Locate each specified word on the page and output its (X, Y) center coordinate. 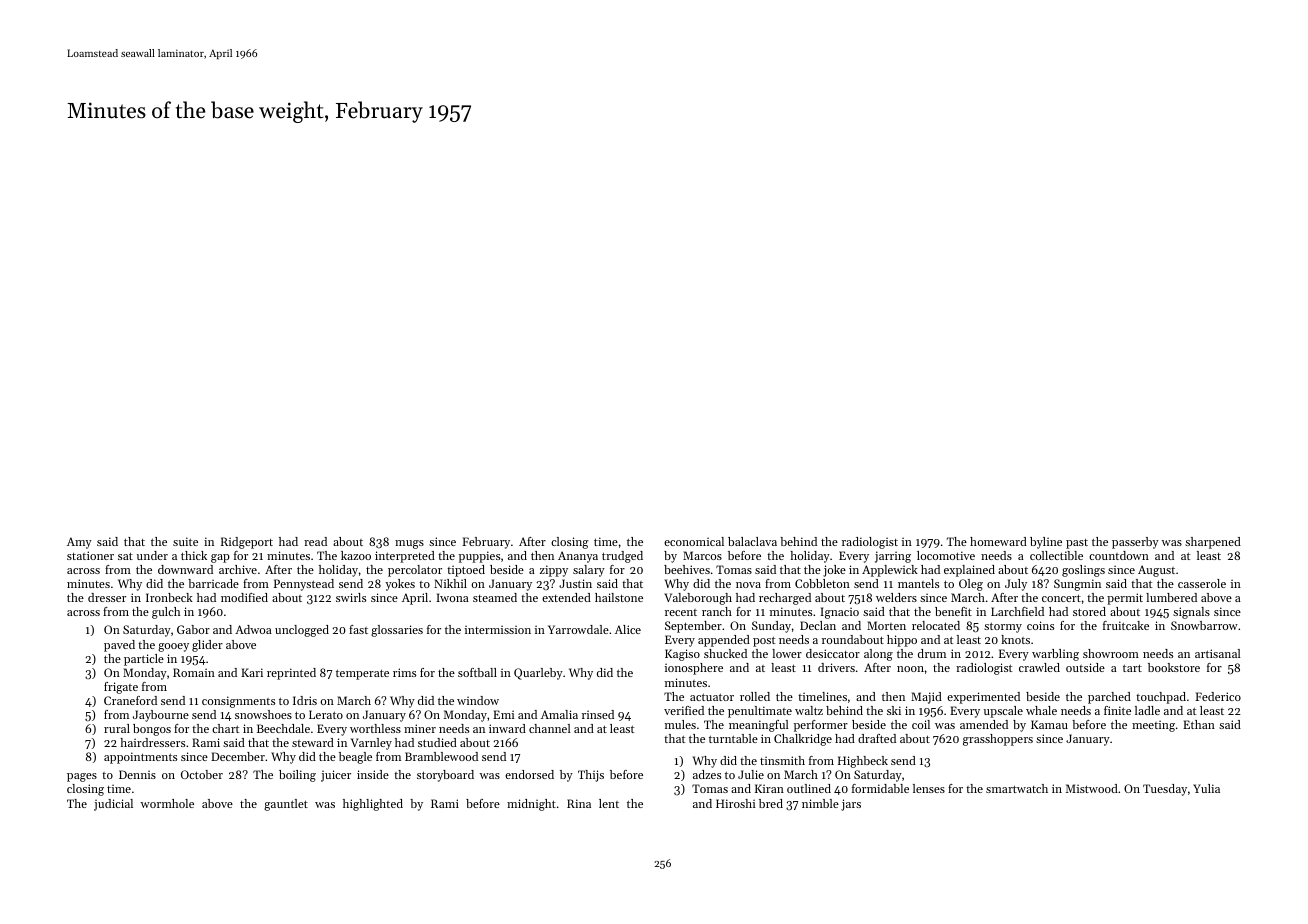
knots (1015, 639)
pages (82, 777)
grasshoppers (998, 740)
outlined (809, 788)
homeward (998, 541)
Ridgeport (247, 543)
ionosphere (694, 669)
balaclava (752, 541)
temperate (362, 674)
